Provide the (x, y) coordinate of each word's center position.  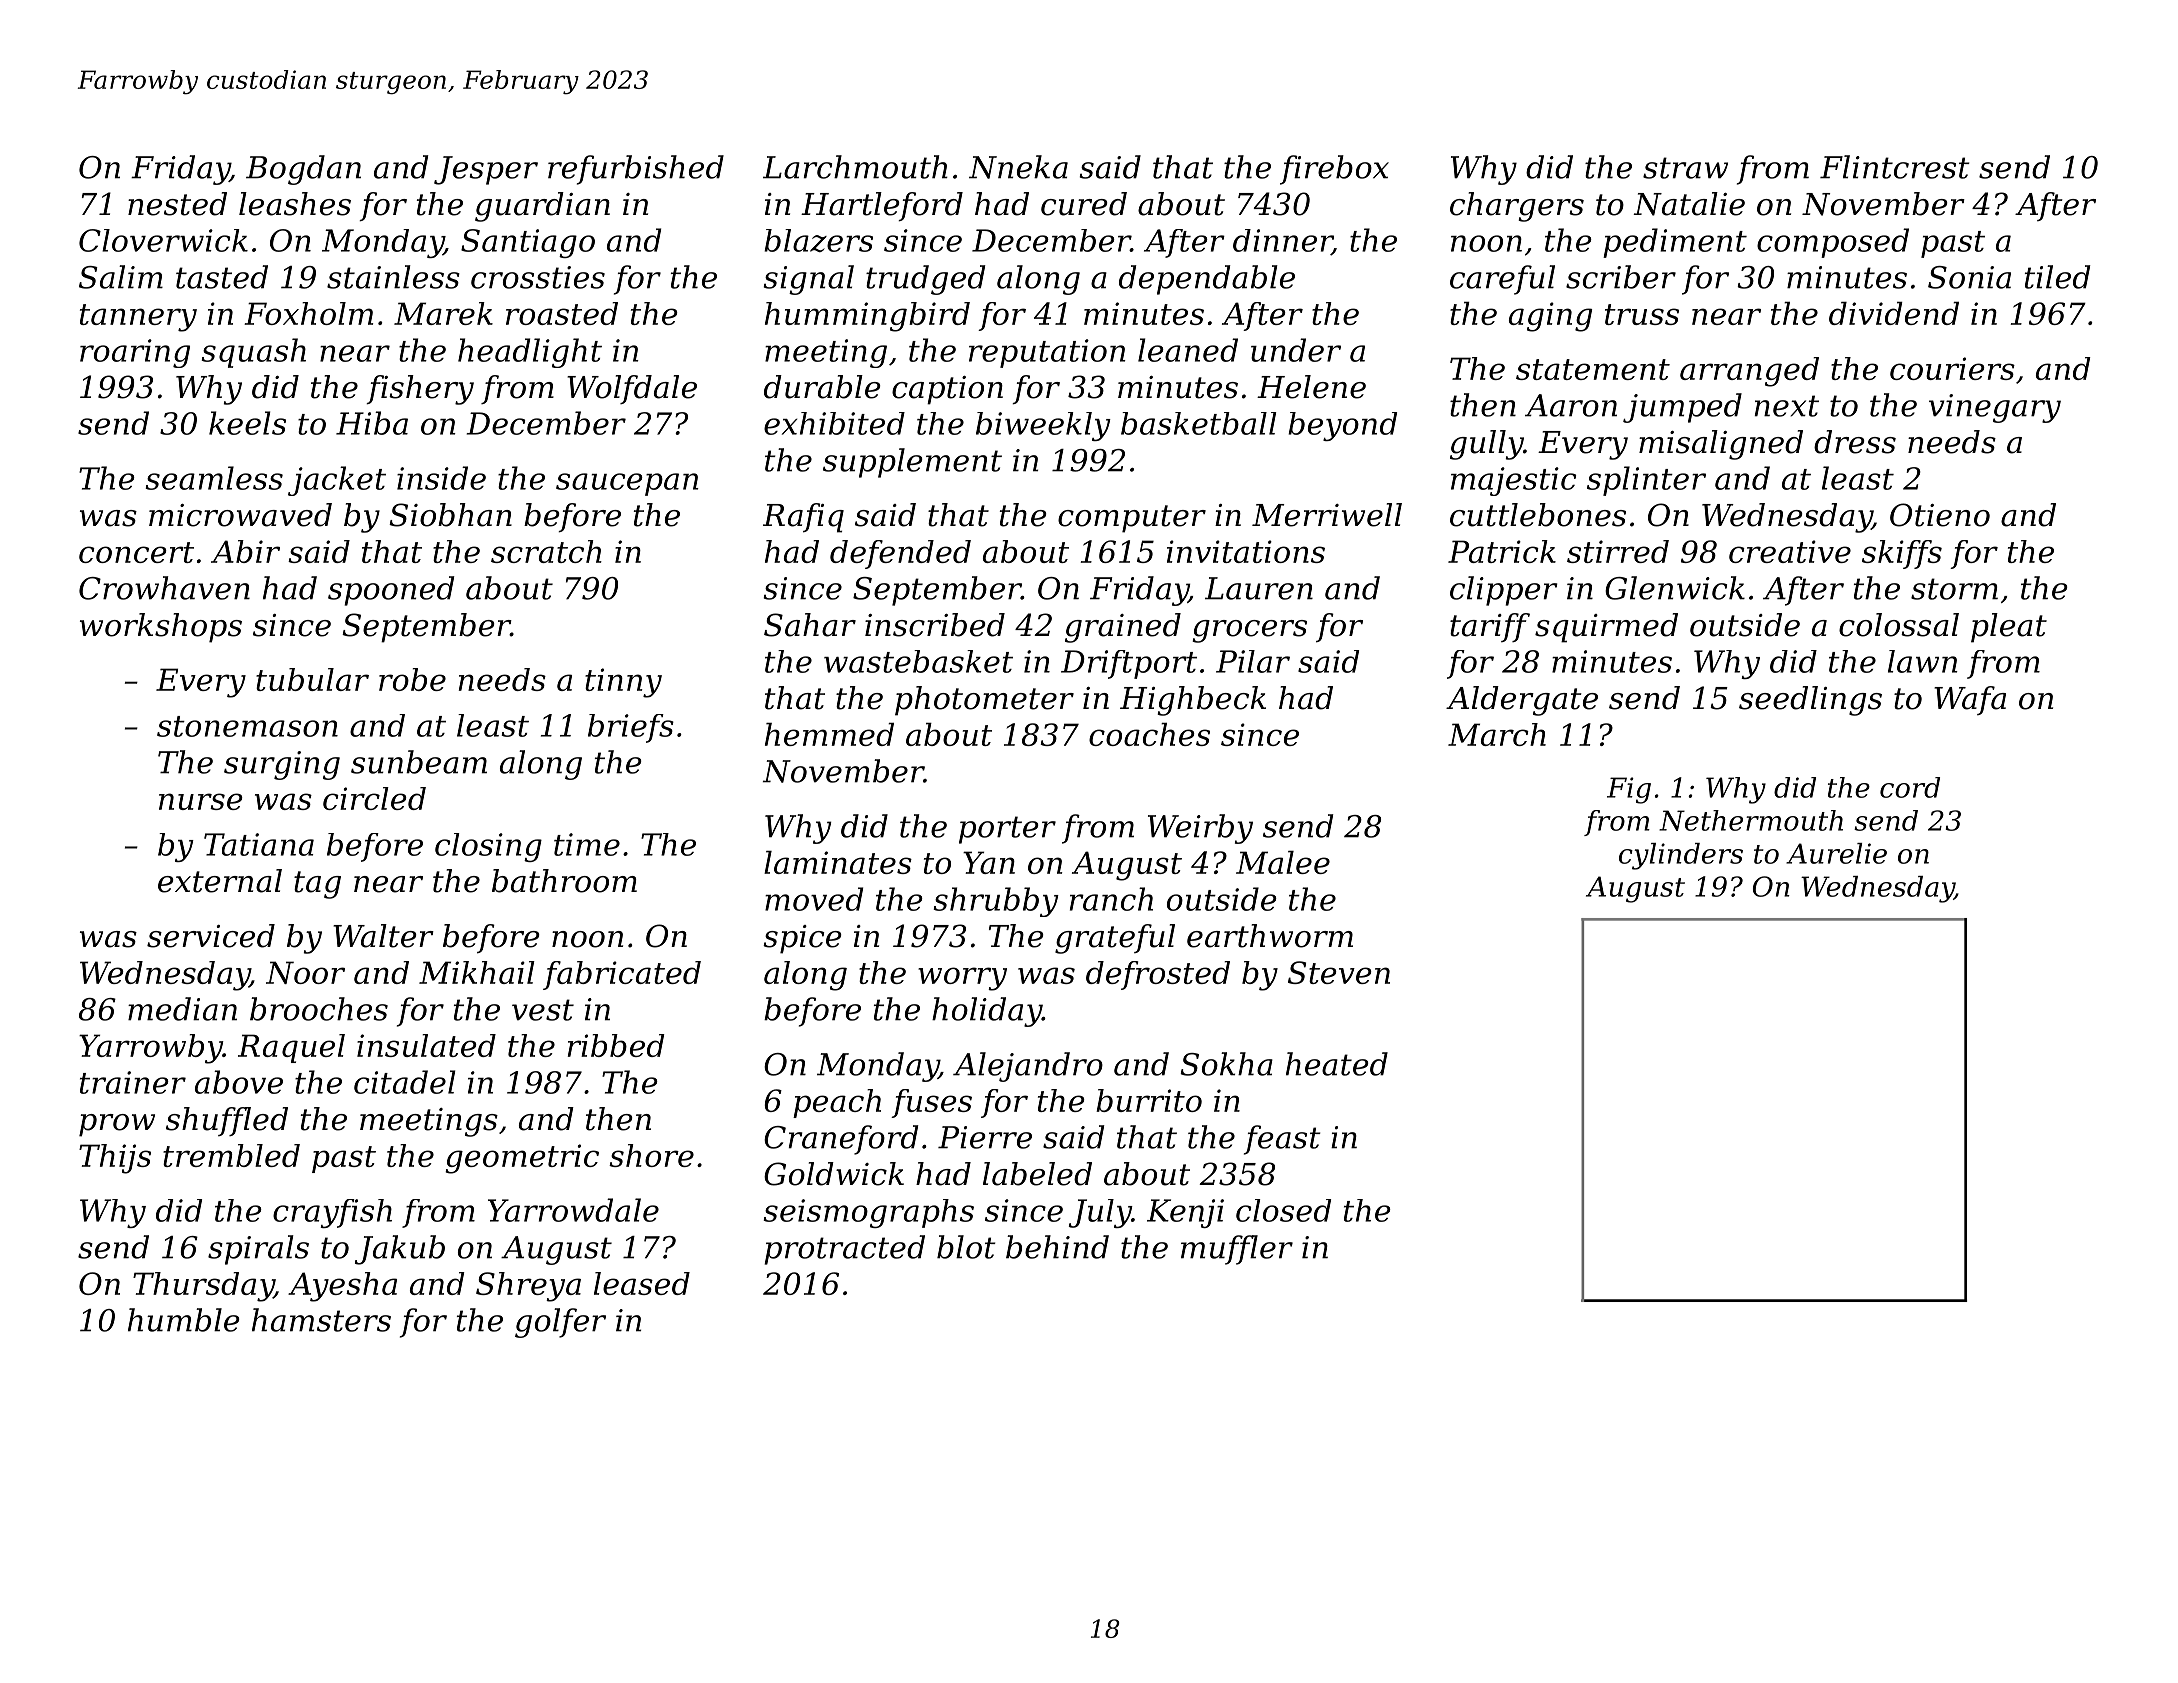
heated (1337, 1064)
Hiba (372, 423)
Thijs (115, 1159)
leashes (295, 204)
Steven (1339, 972)
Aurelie (1836, 853)
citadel (404, 1082)
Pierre (985, 1137)
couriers (1952, 368)
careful (1502, 280)
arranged (1749, 372)
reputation (1047, 353)
